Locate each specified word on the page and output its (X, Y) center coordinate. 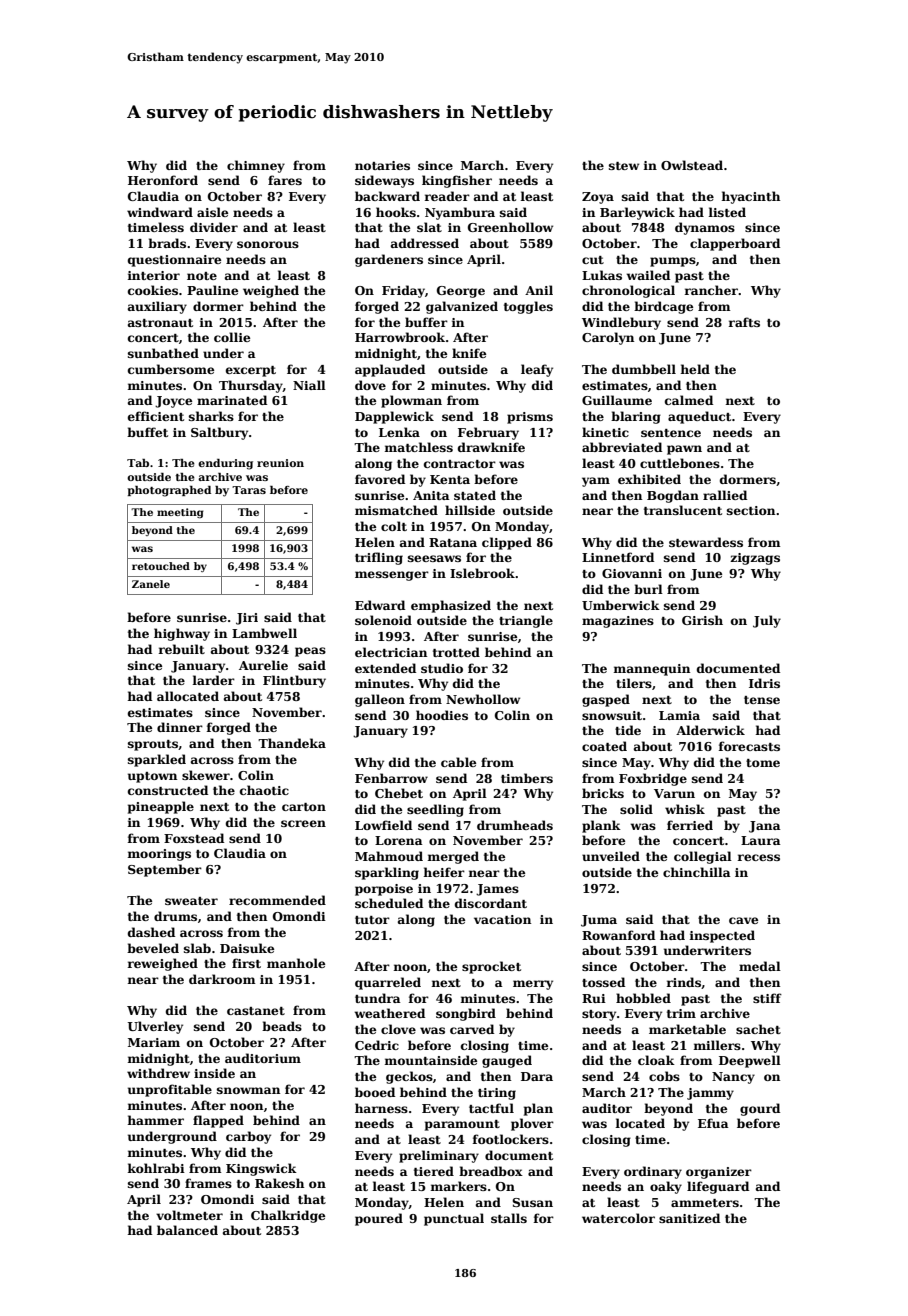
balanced (187, 1230)
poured (379, 1219)
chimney (256, 166)
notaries (382, 165)
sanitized (689, 1218)
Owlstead (692, 165)
